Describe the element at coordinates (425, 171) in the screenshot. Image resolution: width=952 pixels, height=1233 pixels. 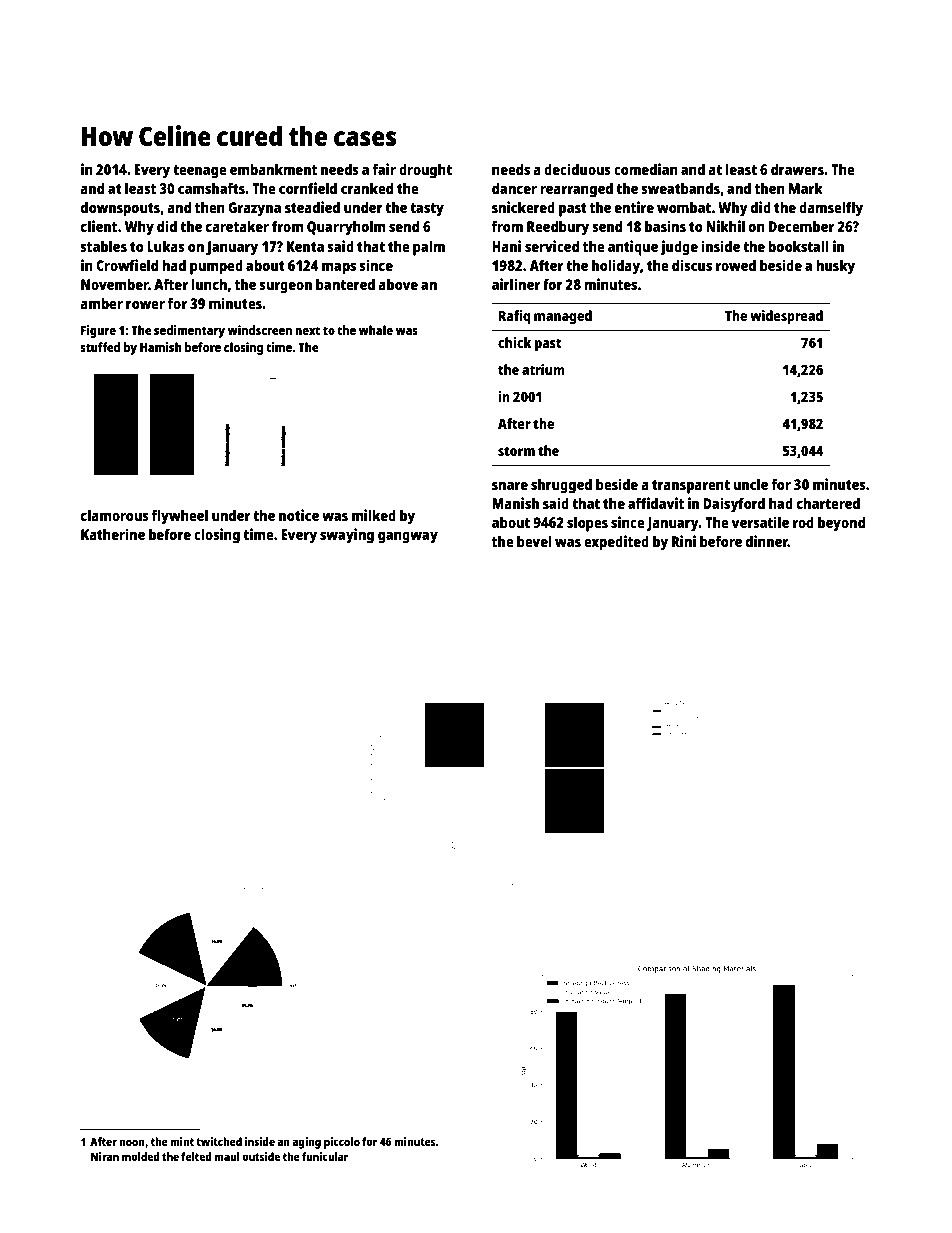
I see `drought` at that location.
